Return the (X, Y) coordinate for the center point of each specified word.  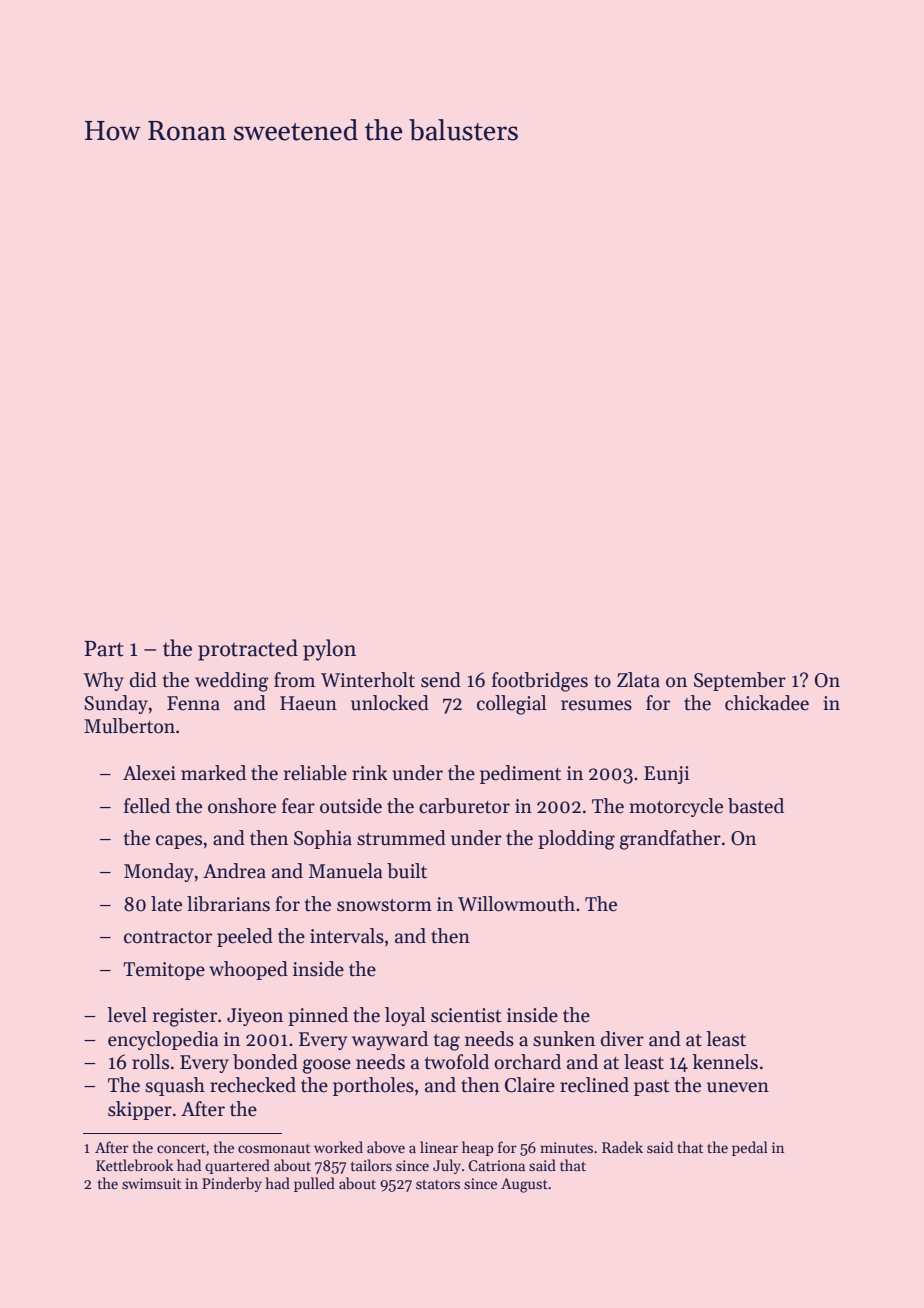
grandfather (670, 840)
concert (181, 1148)
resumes (596, 705)
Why (104, 681)
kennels (725, 1062)
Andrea (234, 871)
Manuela (346, 871)
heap (478, 1148)
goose (327, 1066)
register (185, 1017)
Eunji (666, 775)
